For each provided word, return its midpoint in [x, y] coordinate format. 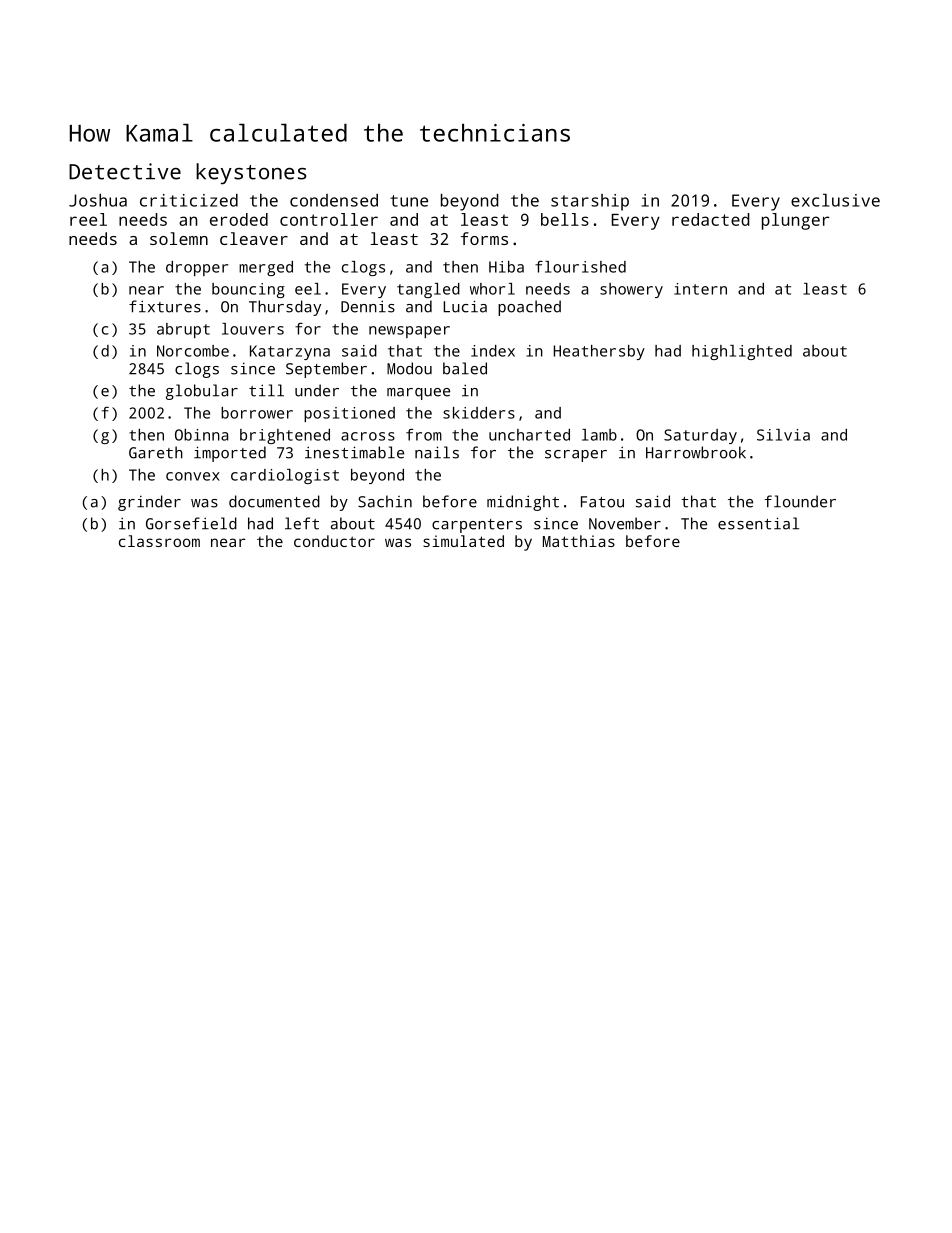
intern [700, 289]
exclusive [835, 200]
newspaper [409, 332]
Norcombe [193, 351]
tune [409, 201]
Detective [125, 171]
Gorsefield [191, 523]
